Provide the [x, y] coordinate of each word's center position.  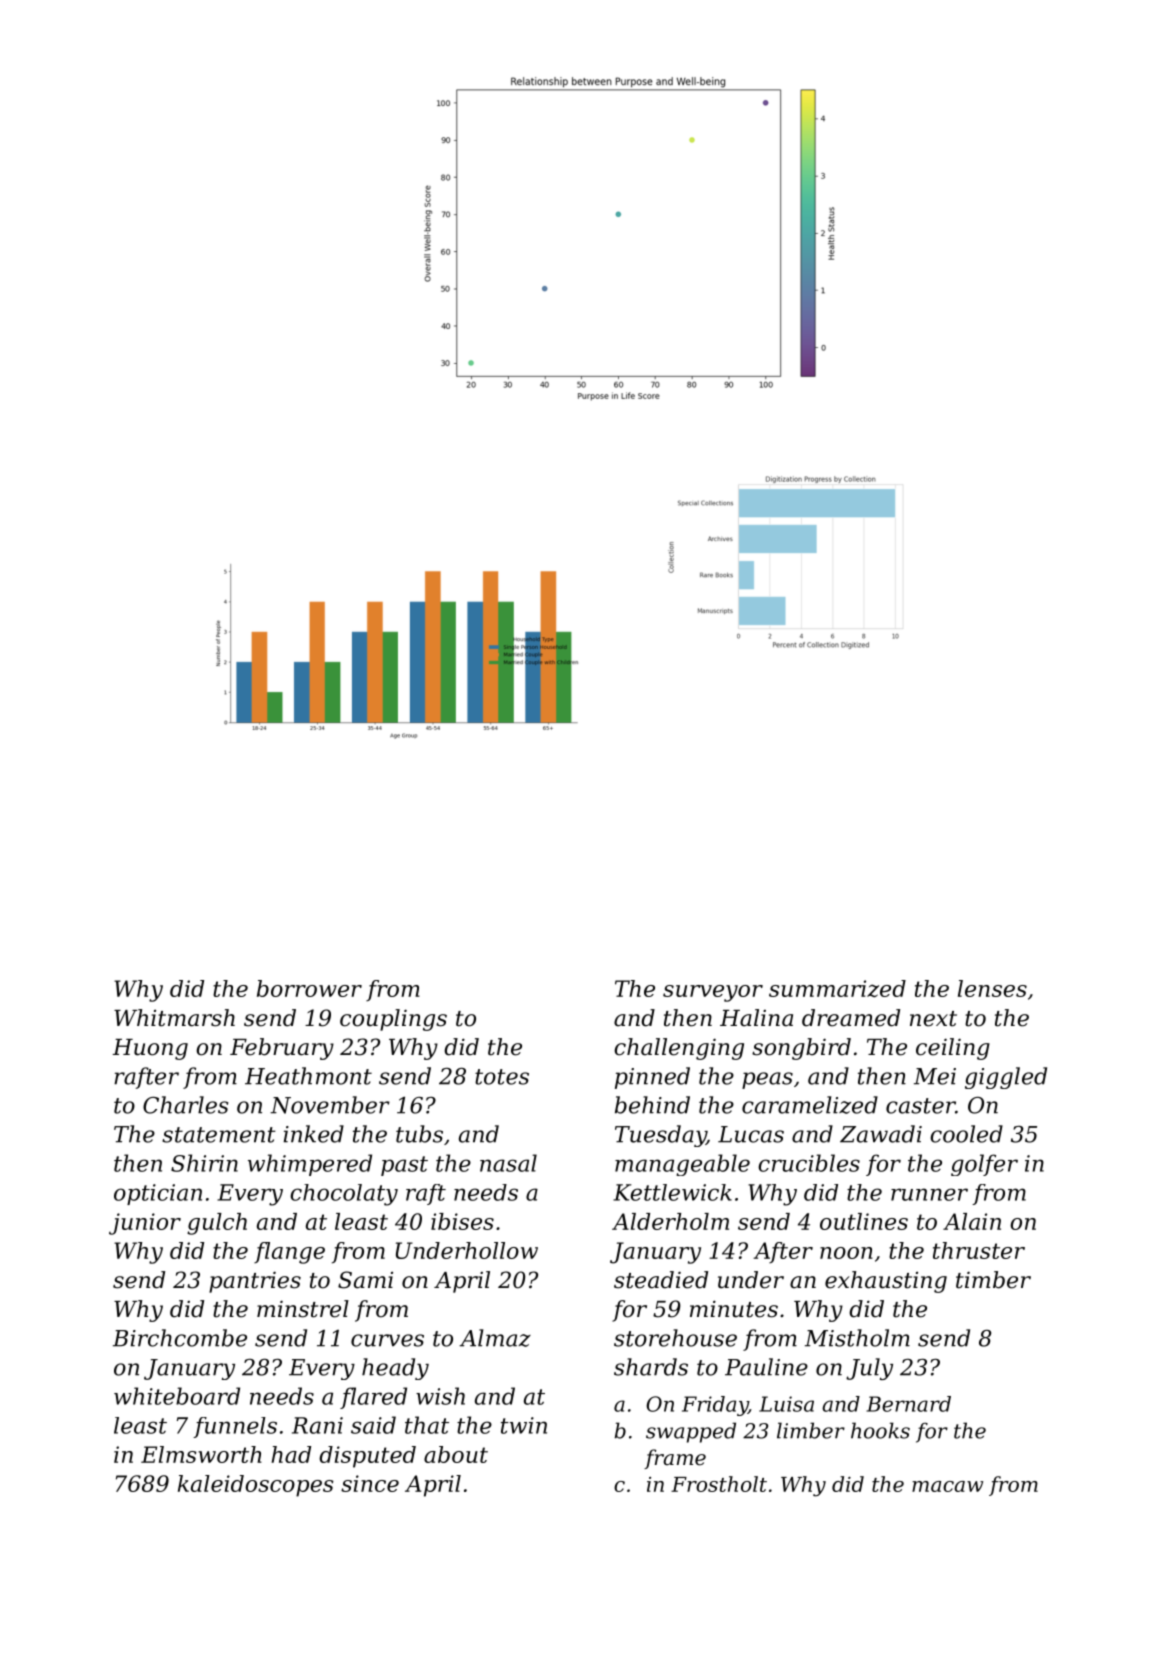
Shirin [204, 1163]
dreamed [851, 1018]
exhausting [886, 1282]
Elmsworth [201, 1454]
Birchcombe [180, 1338]
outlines [864, 1221]
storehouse [675, 1338]
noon [846, 1253]
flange [289, 1253]
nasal [508, 1163]
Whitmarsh [174, 1018]
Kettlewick [672, 1192]
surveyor [713, 993]
